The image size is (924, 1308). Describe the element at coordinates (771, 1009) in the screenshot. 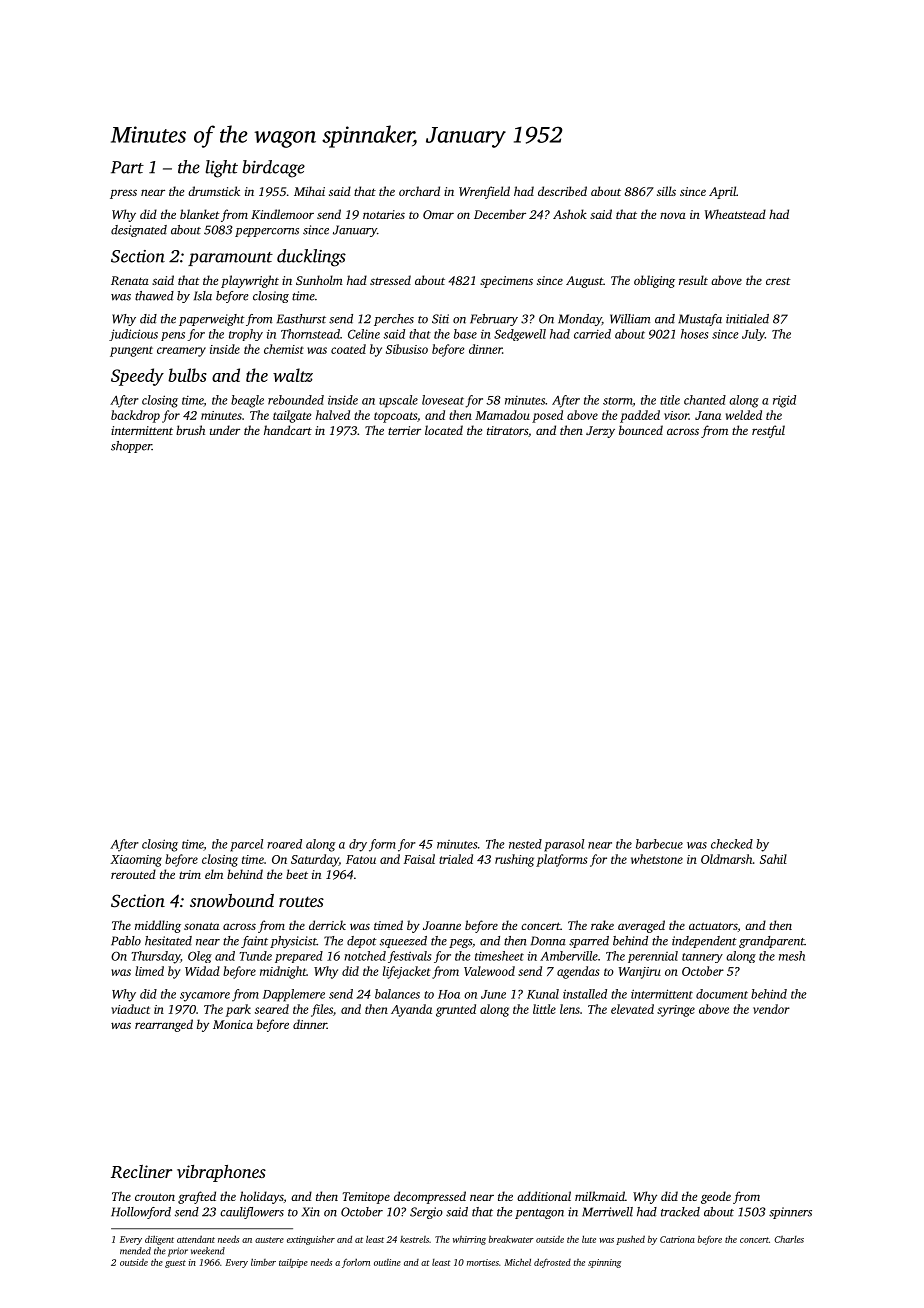

I see `vendor` at that location.
